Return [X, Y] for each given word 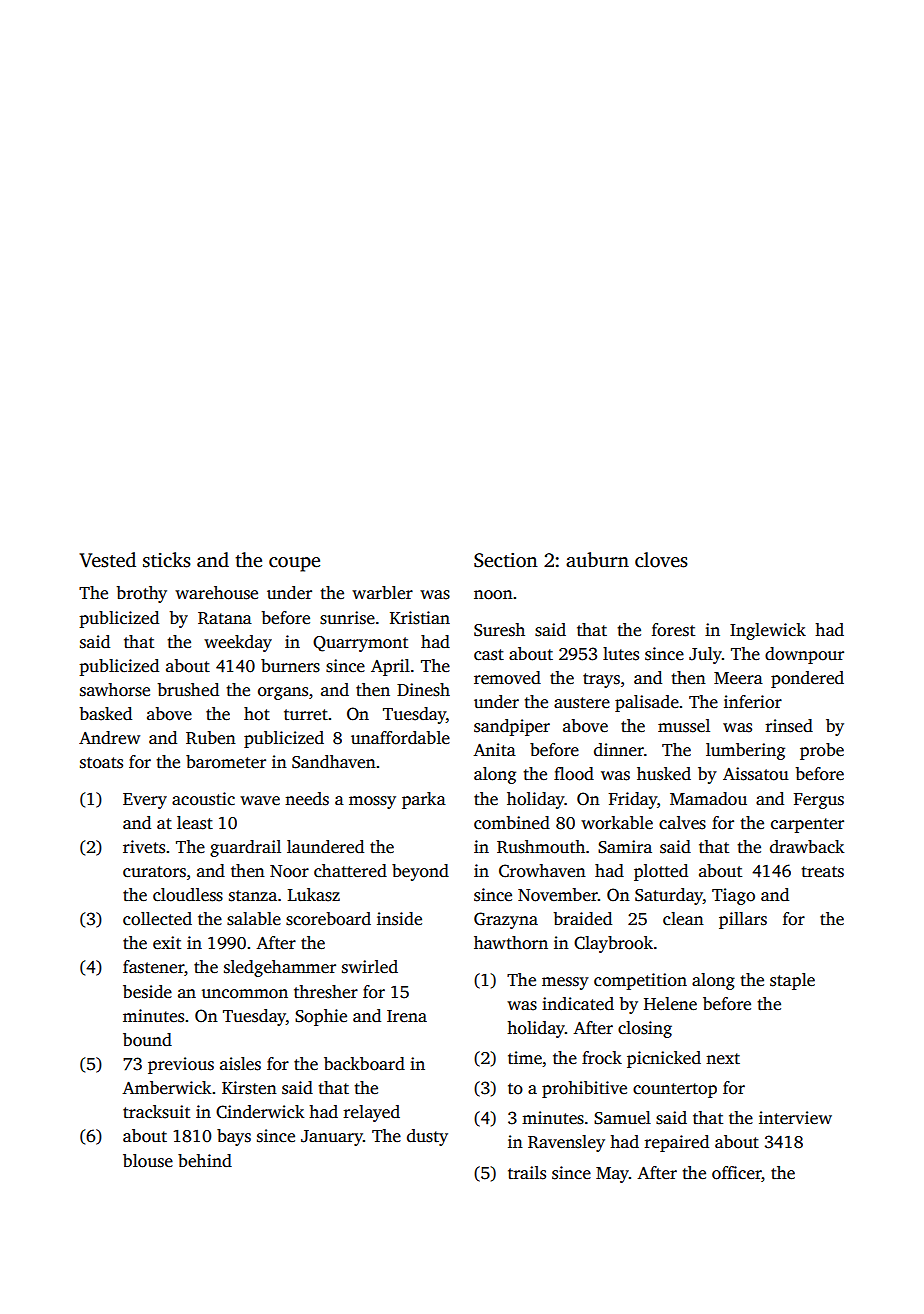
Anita [494, 749]
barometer [226, 762]
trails [527, 1173]
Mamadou [708, 799]
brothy [142, 594]
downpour [804, 655]
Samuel [622, 1118]
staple [792, 981]
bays [234, 1137]
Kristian [420, 618]
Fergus [819, 801]
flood [574, 774]
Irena [407, 1016]
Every [145, 801]
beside [147, 992]
